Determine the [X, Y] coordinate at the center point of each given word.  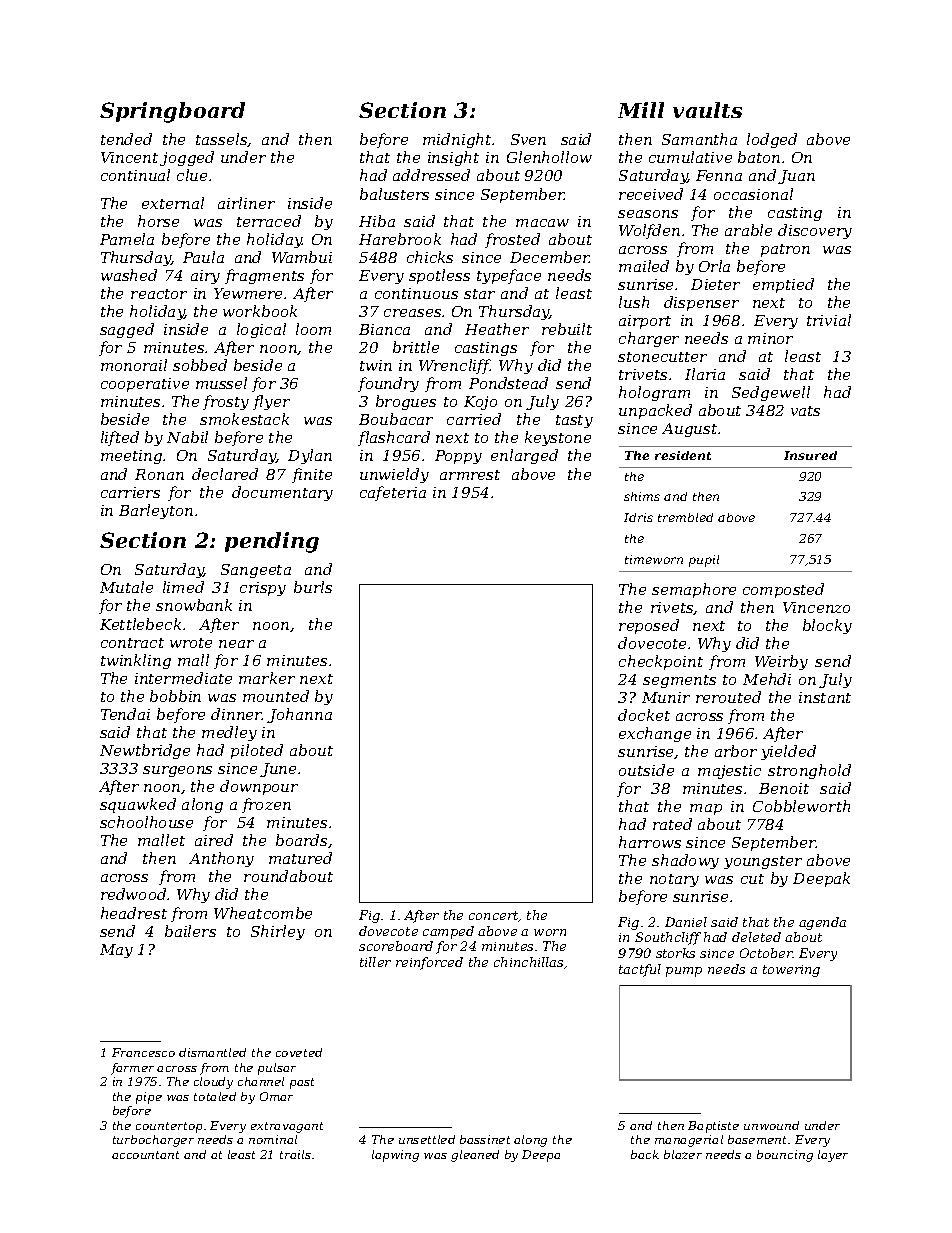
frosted [512, 240]
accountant [145, 1155]
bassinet [485, 1139]
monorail [134, 365]
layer [833, 1156]
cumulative [690, 157]
